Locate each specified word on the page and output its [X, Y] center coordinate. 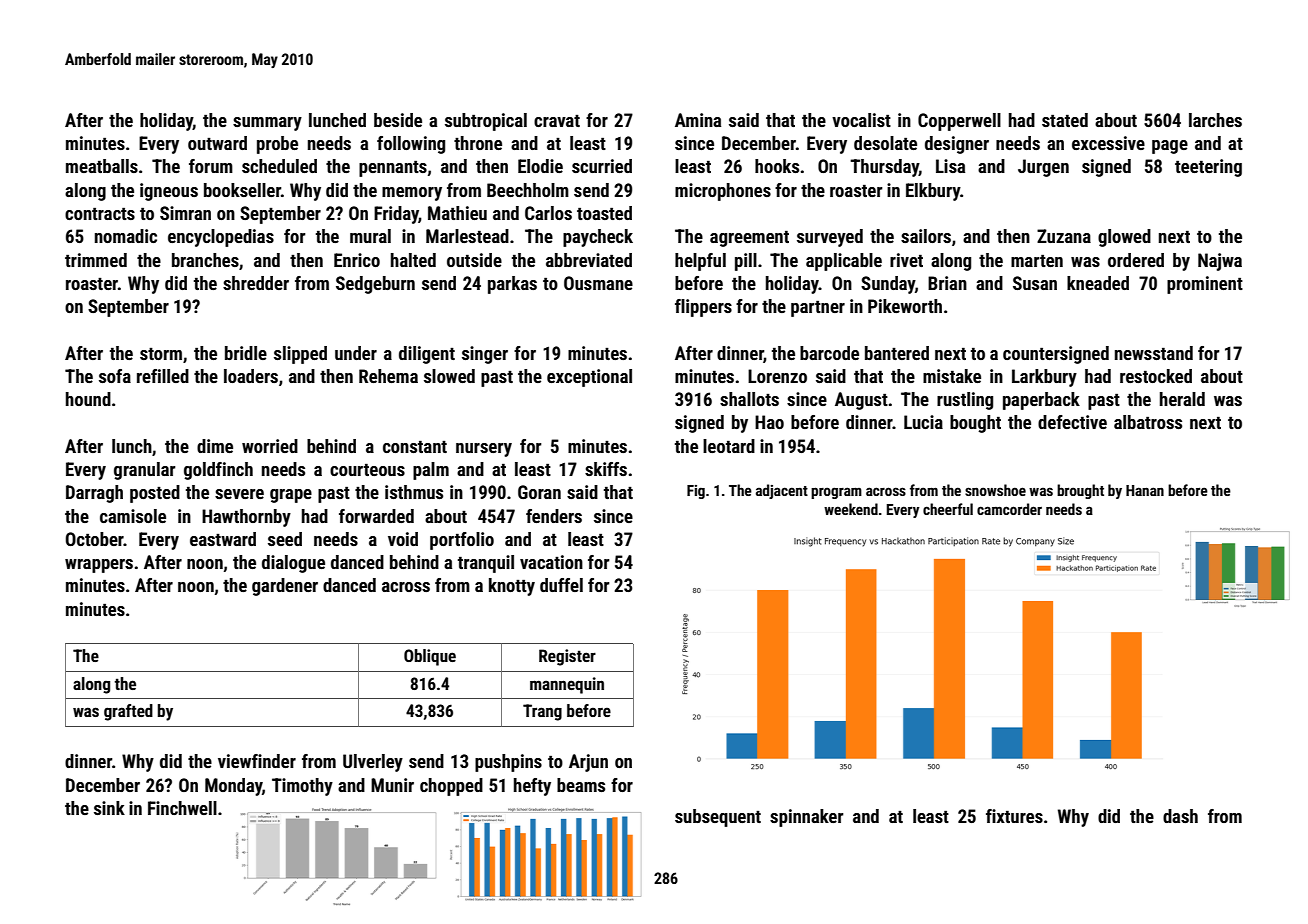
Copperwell [959, 122]
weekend [851, 509]
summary [267, 124]
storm [161, 354]
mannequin [567, 685]
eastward [223, 539]
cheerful [948, 509]
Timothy [302, 787]
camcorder [1009, 509]
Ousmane [598, 283]
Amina [698, 120]
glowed [1124, 238]
